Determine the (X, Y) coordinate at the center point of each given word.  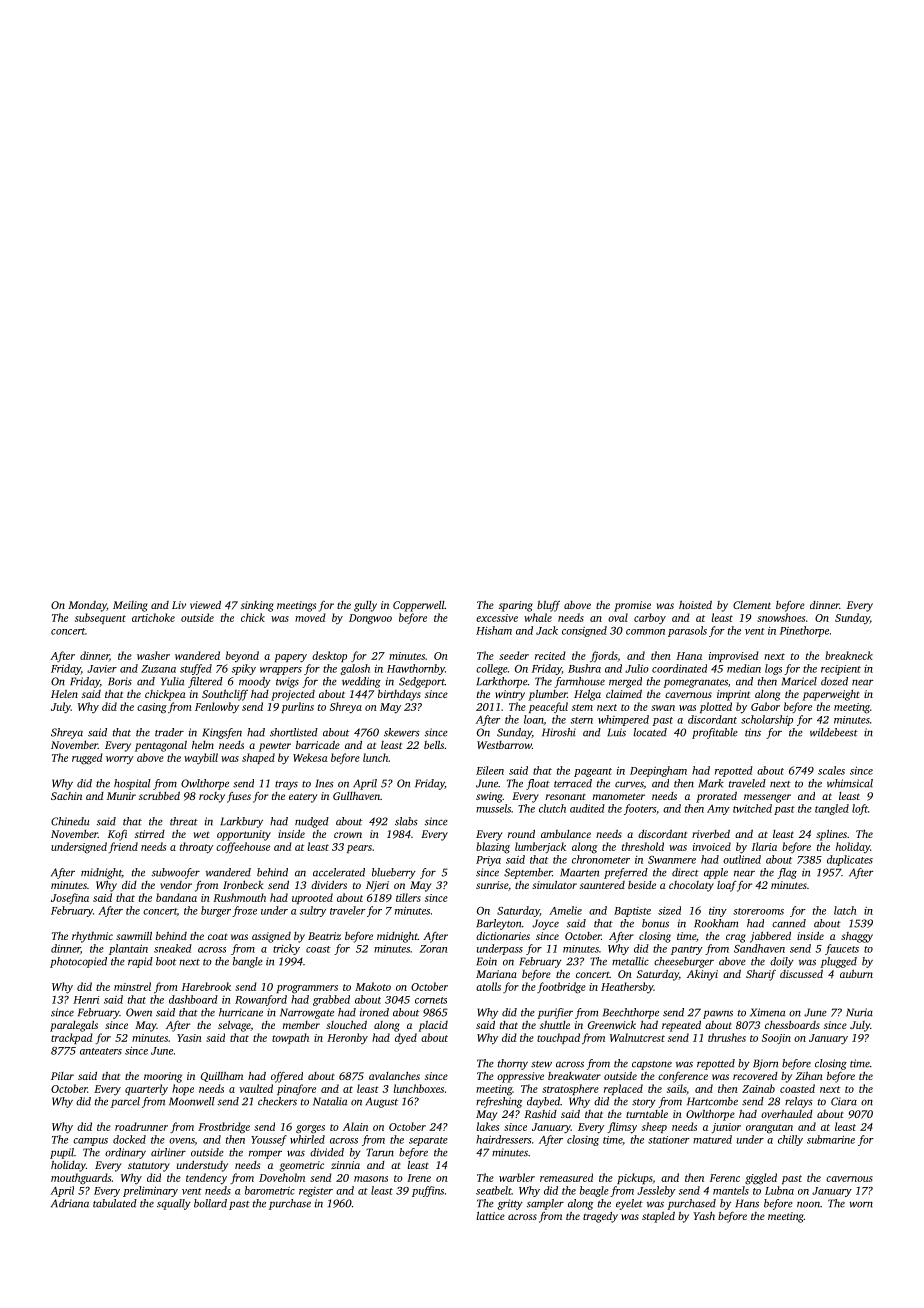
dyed (406, 1039)
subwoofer (176, 873)
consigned (584, 631)
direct (685, 872)
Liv (179, 605)
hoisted (695, 604)
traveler (348, 910)
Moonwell (192, 1101)
